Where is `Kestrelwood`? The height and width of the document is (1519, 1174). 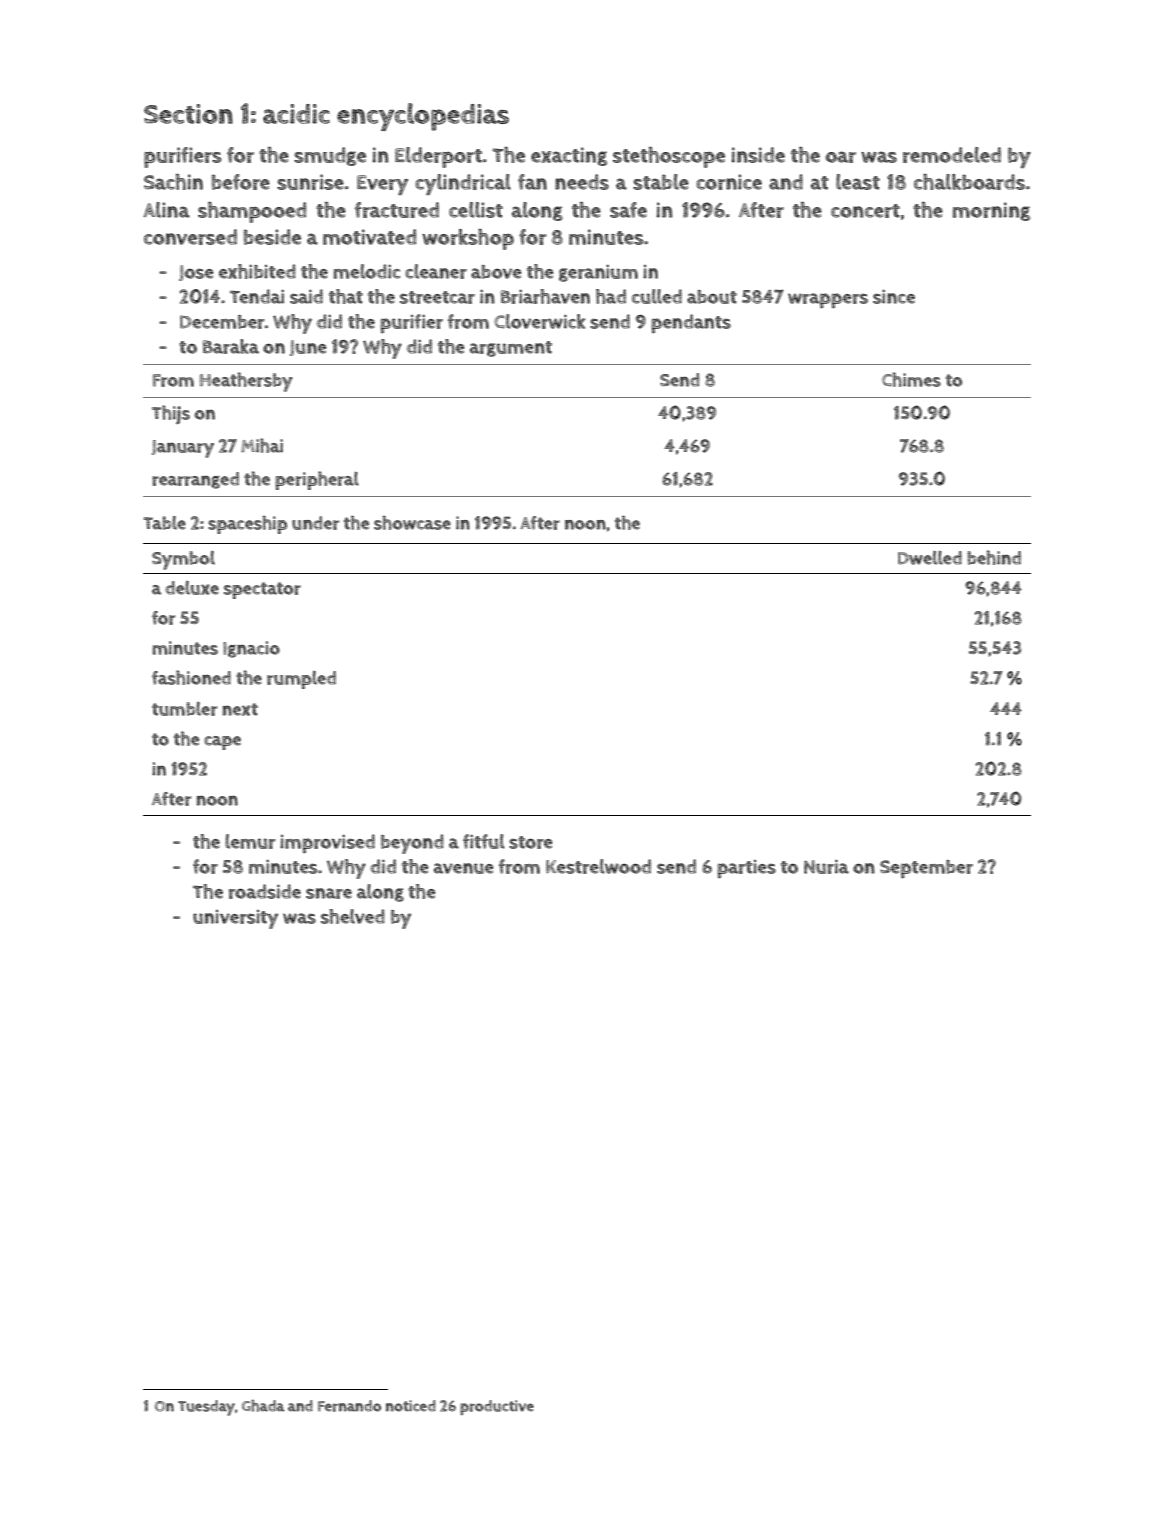
Kestrelwood is located at coordinates (598, 866).
